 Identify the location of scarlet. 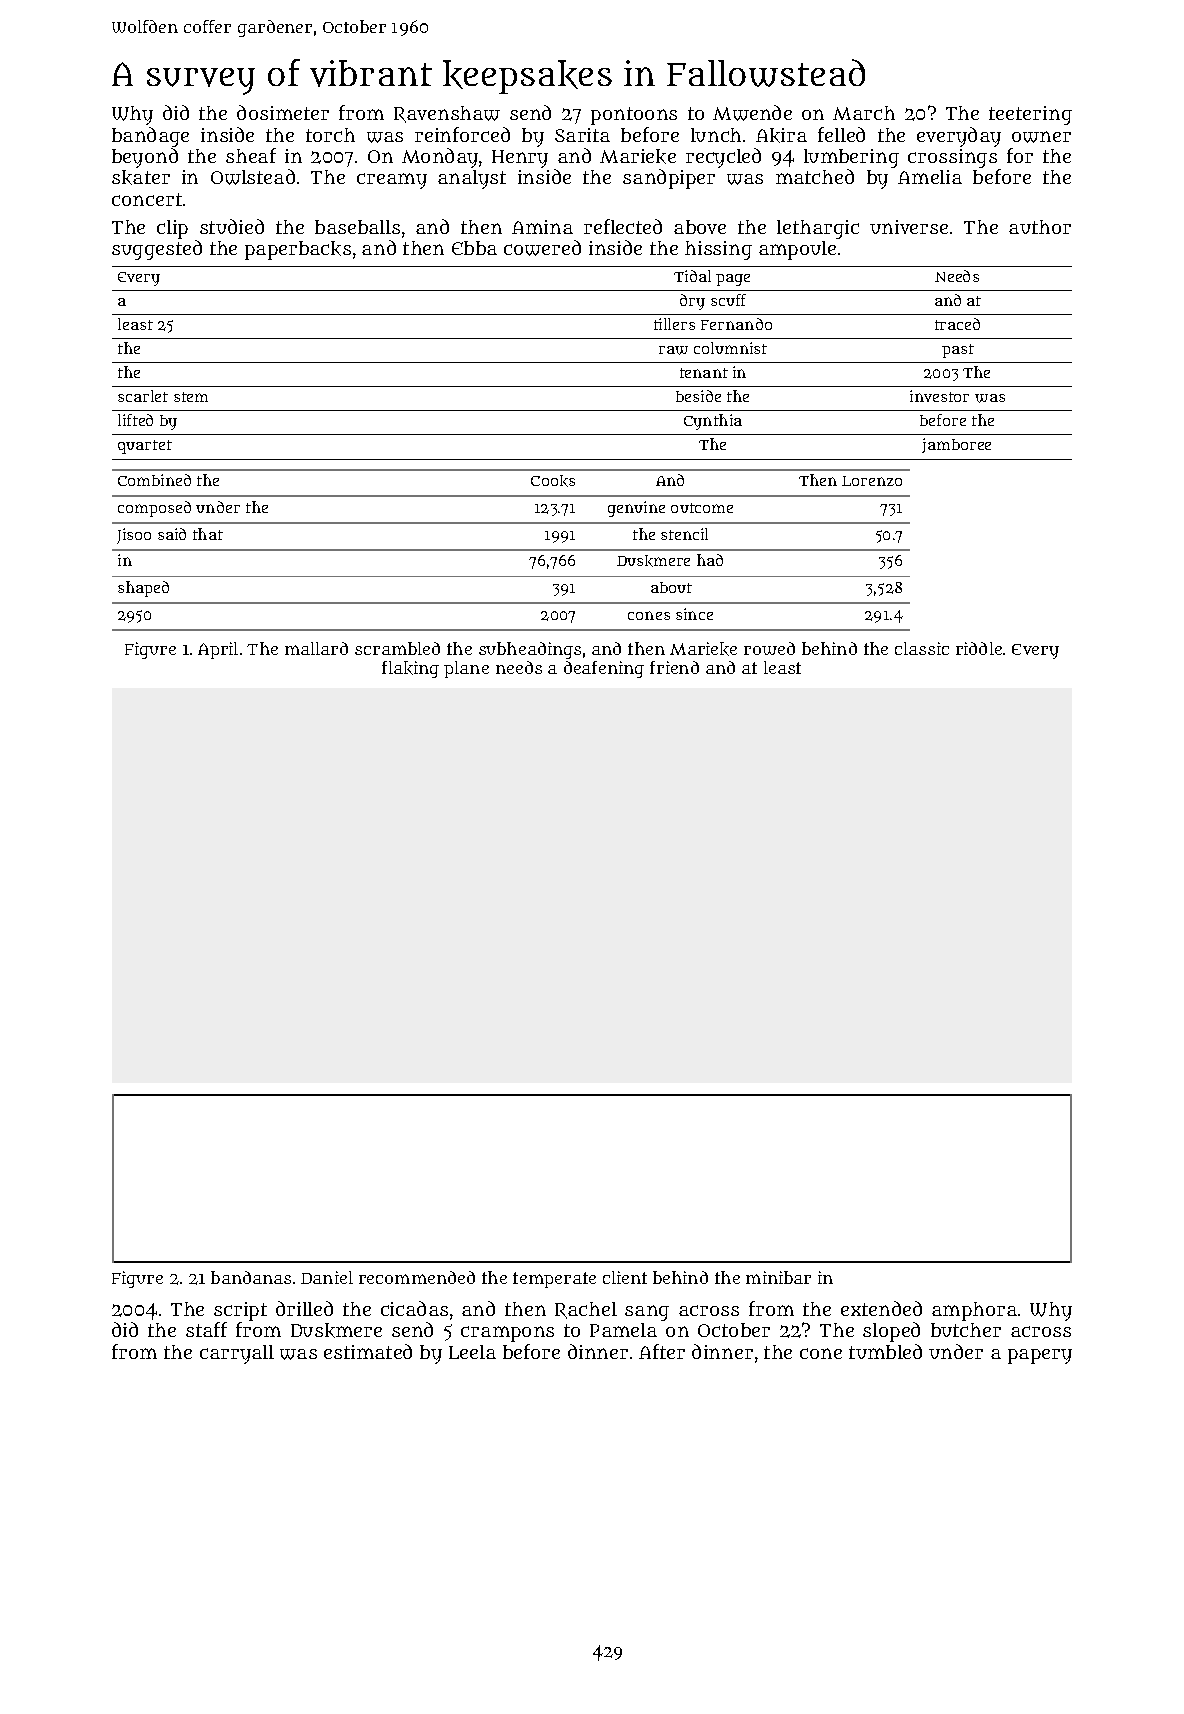
(143, 396).
